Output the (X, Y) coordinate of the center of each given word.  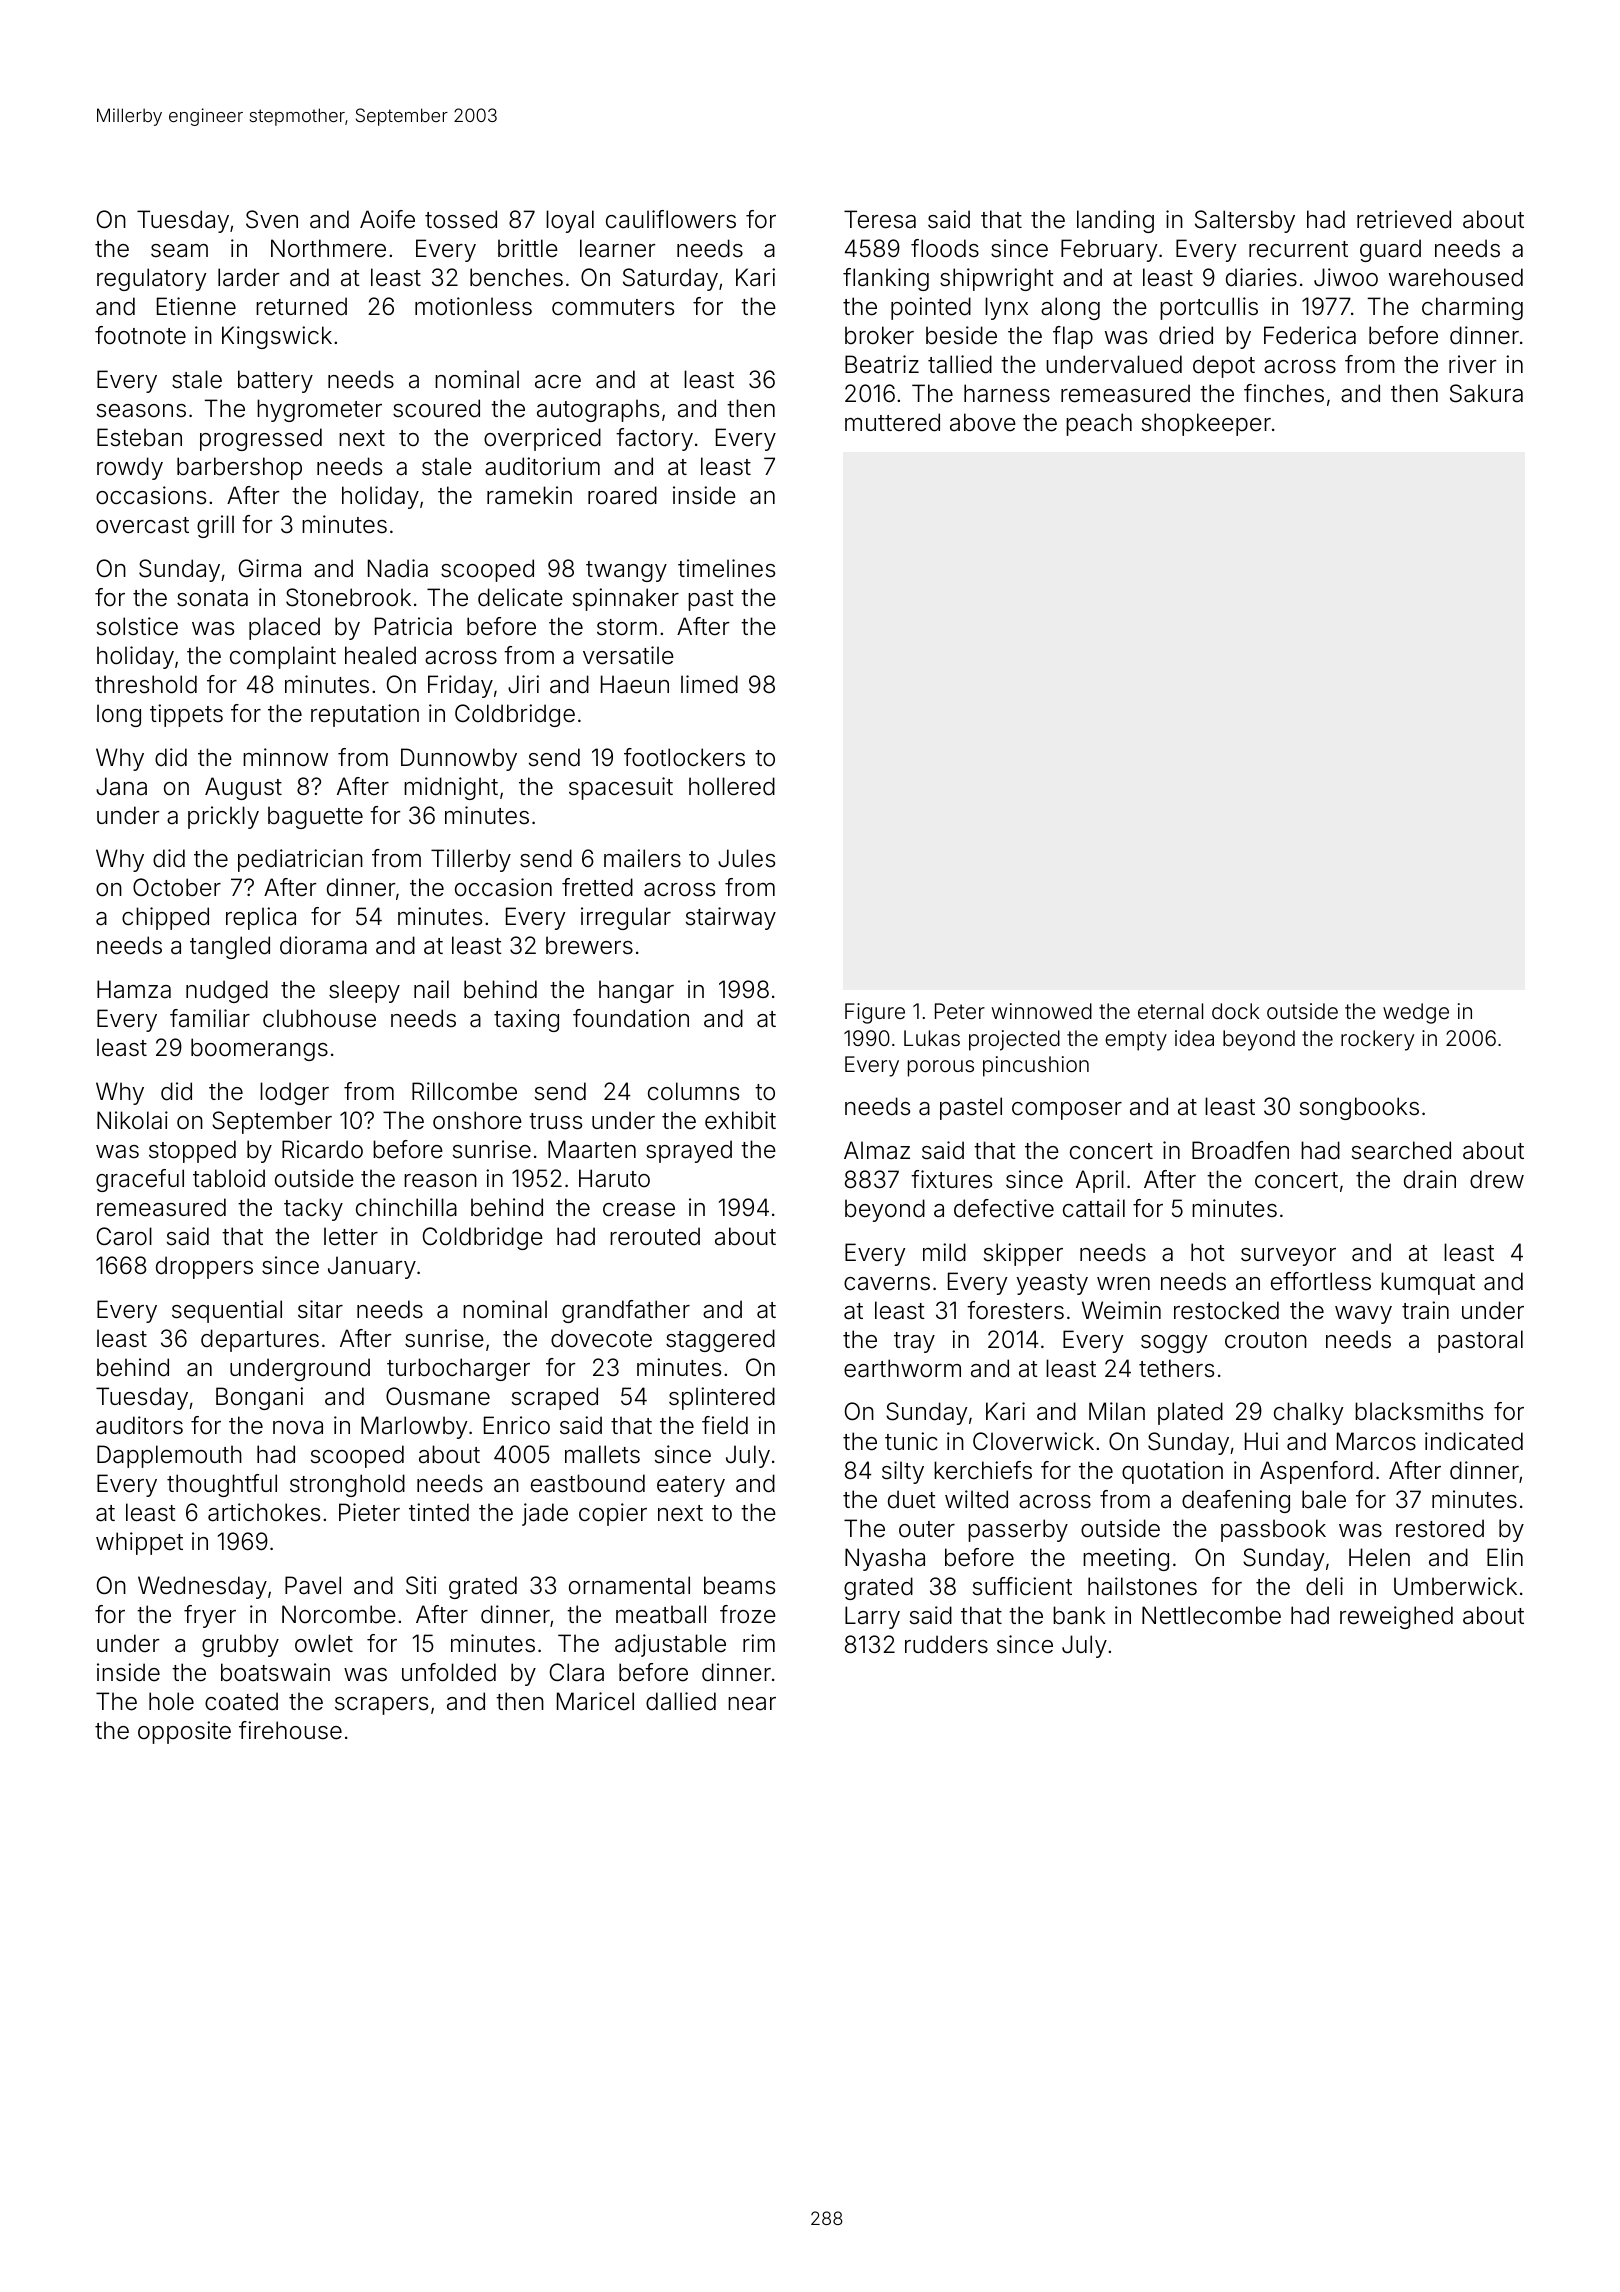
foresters (1015, 1310)
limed (709, 684)
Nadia (398, 568)
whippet (139, 1543)
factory (654, 439)
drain (1430, 1179)
